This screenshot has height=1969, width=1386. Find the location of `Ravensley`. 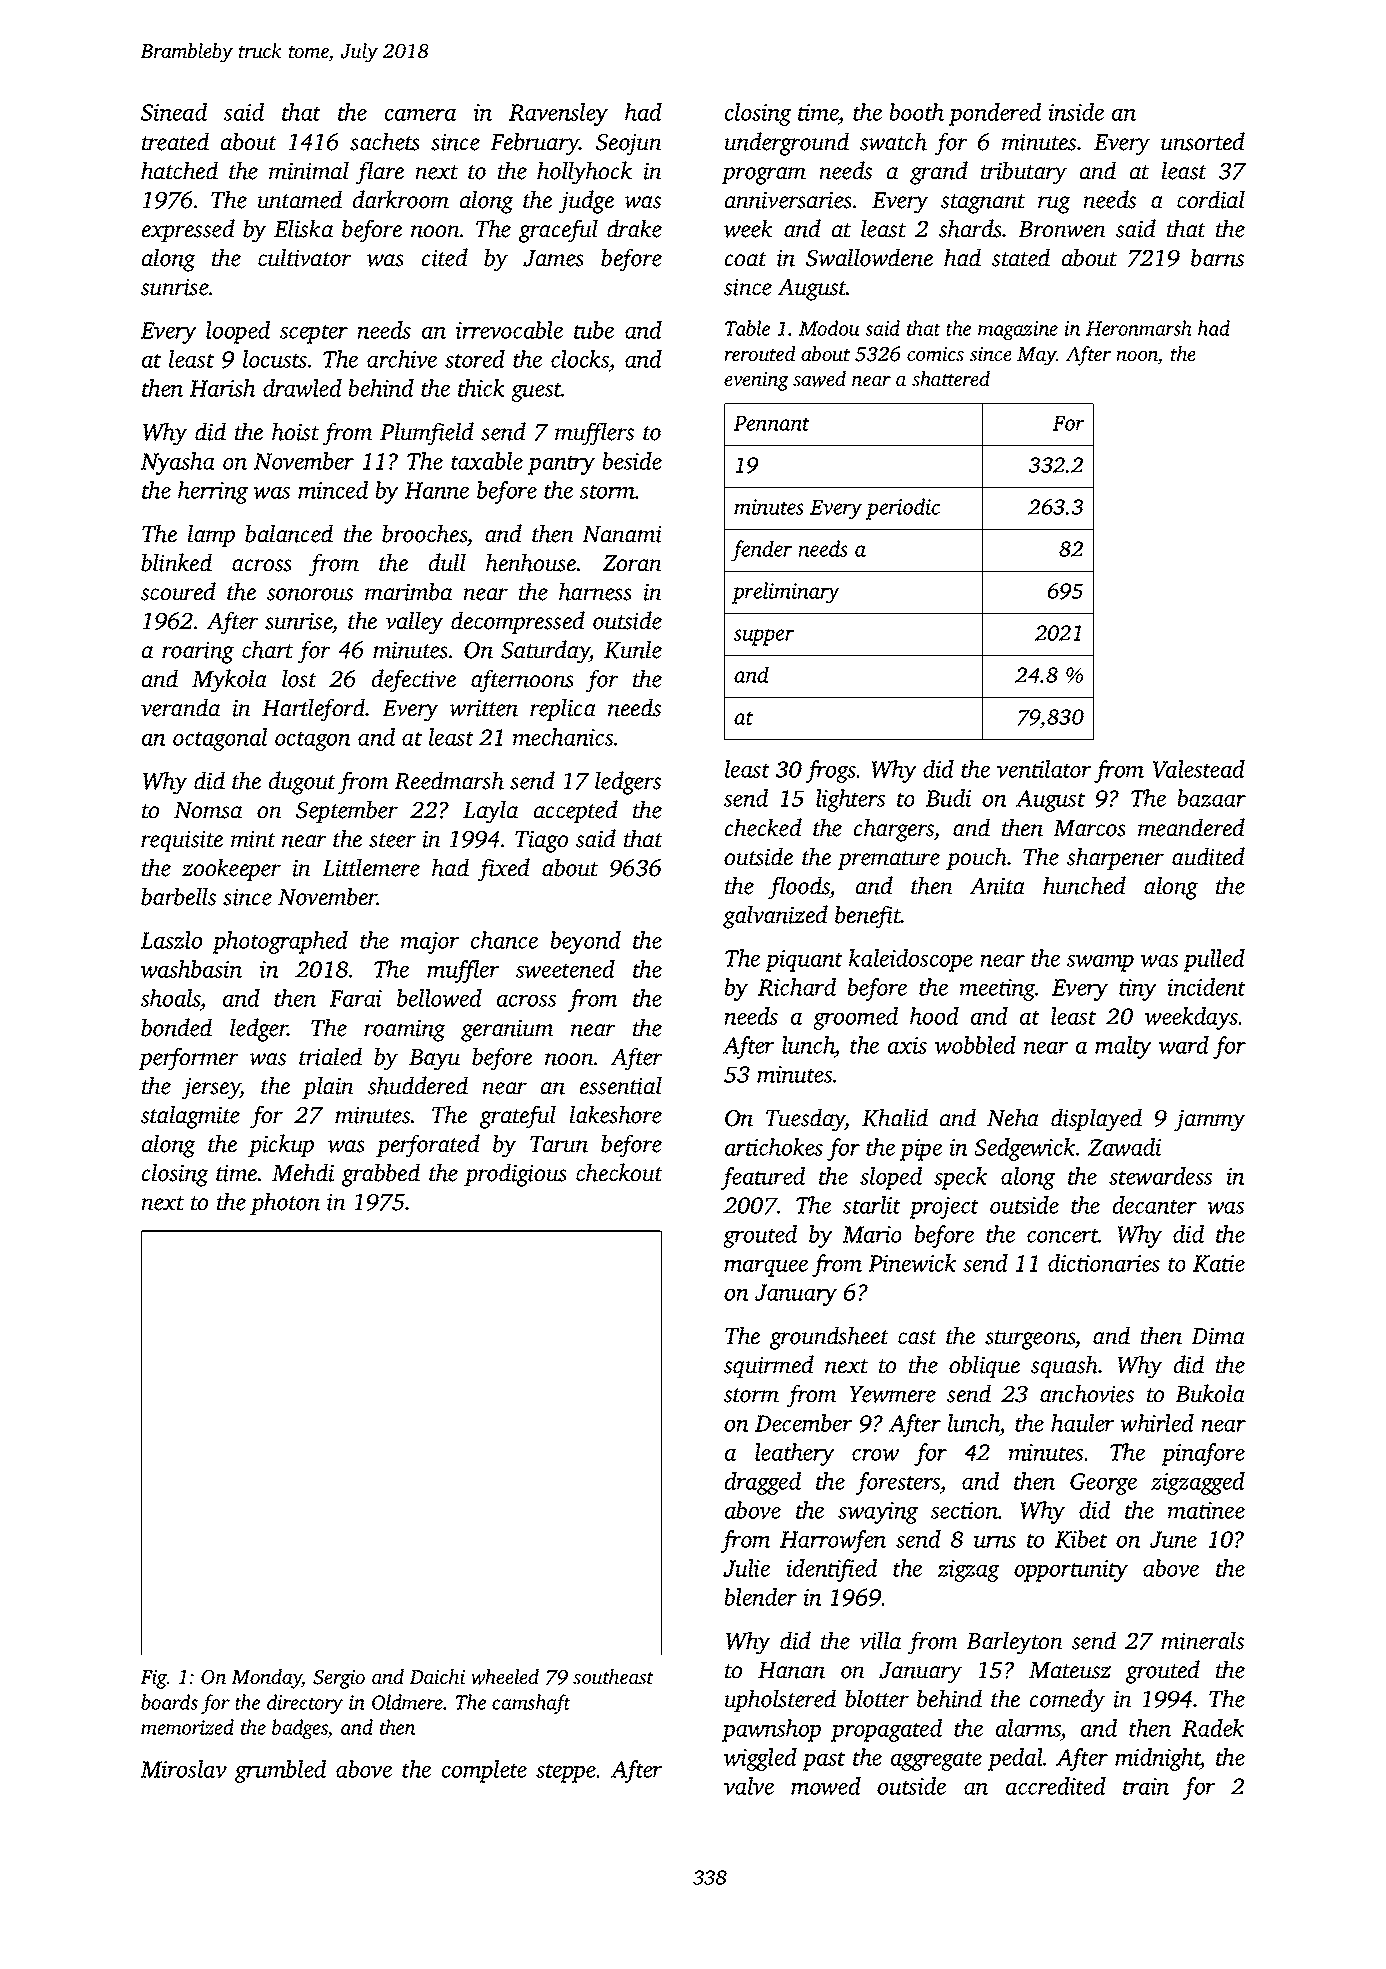

Ravensley is located at coordinates (558, 114).
